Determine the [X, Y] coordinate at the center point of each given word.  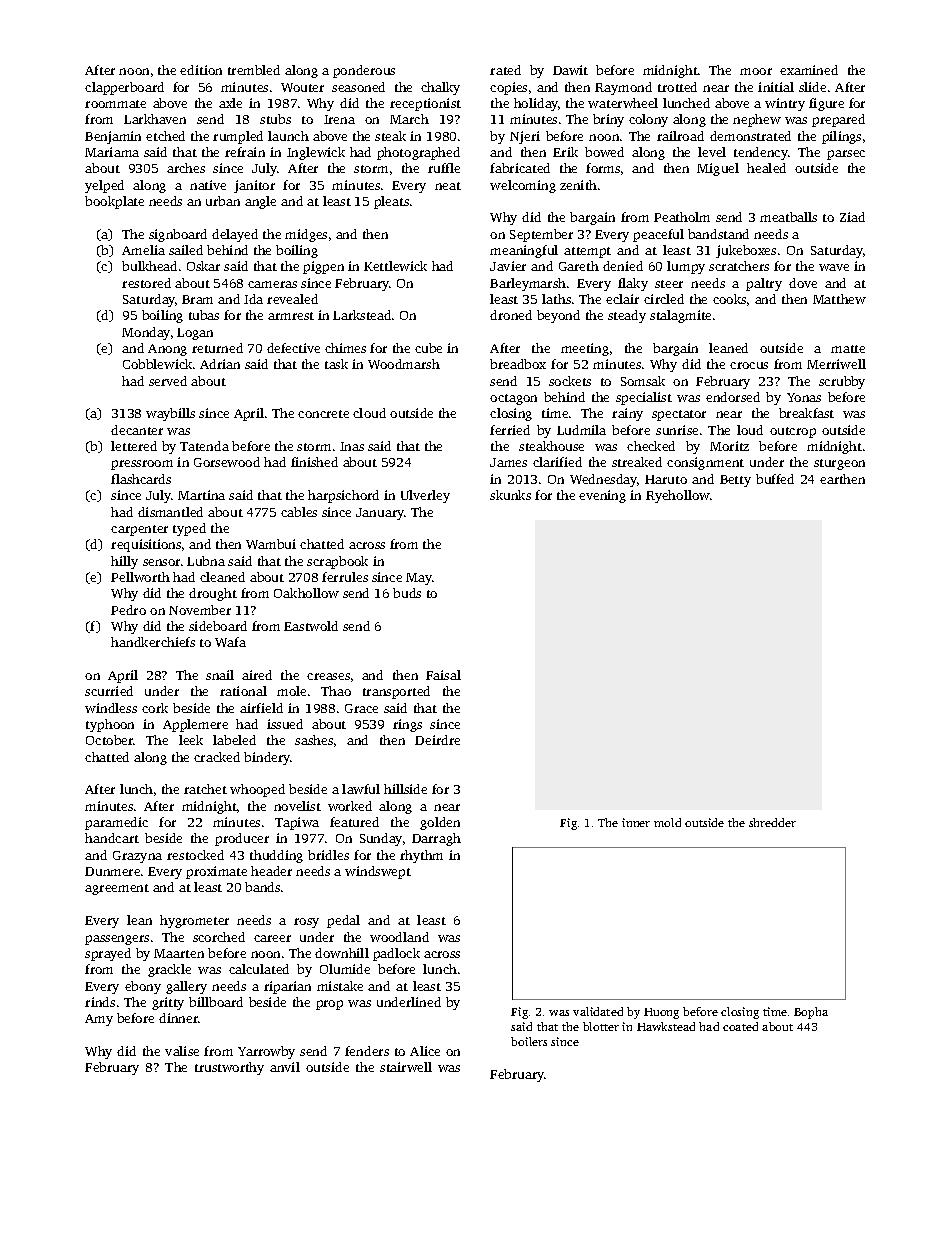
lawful [361, 789]
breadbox [518, 364]
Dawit [570, 70]
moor [756, 71]
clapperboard [124, 88]
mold [667, 822]
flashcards [141, 479]
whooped [257, 790]
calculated [259, 969]
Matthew [839, 299]
